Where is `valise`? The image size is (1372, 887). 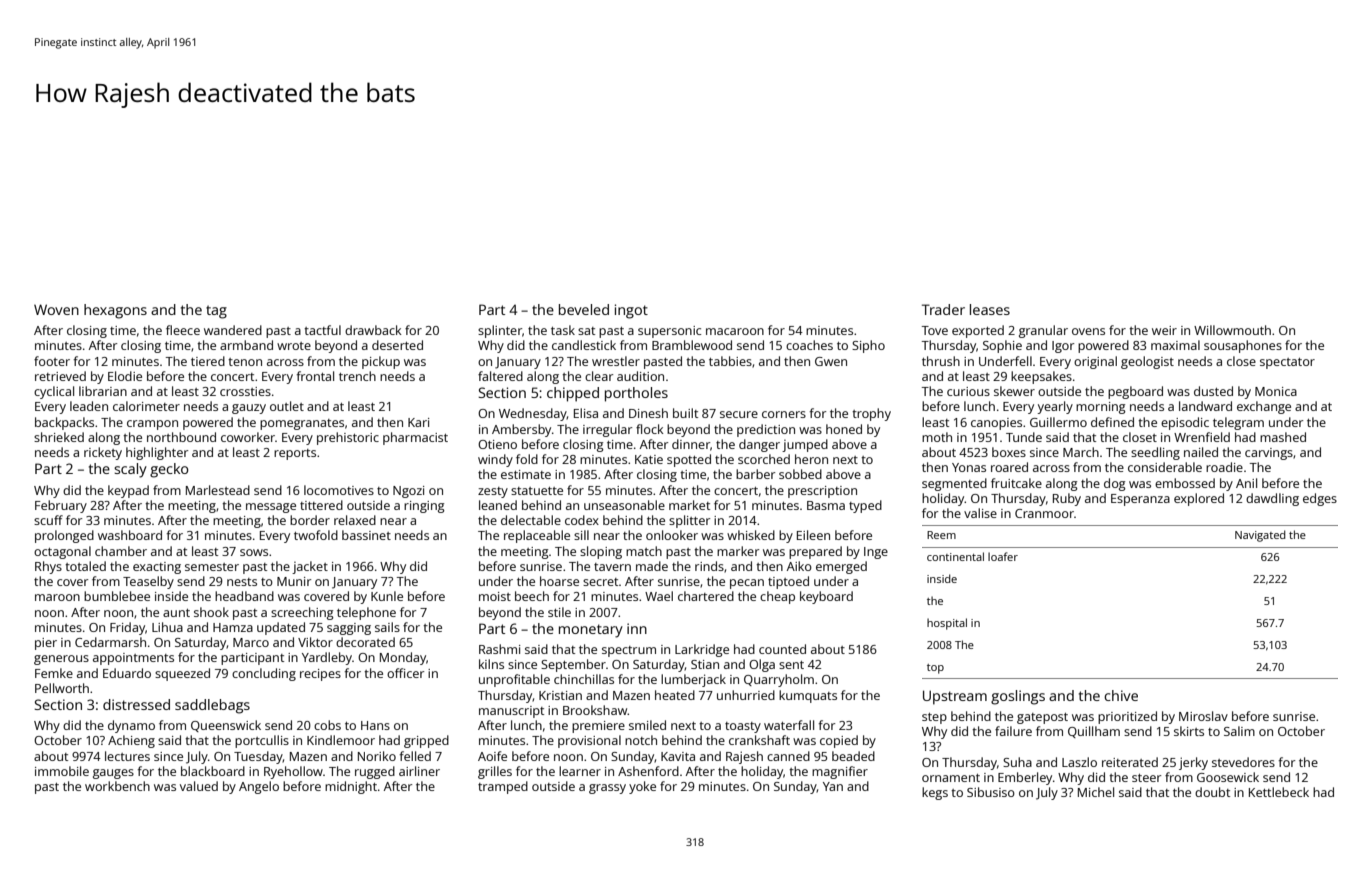
valise is located at coordinates (980, 513).
